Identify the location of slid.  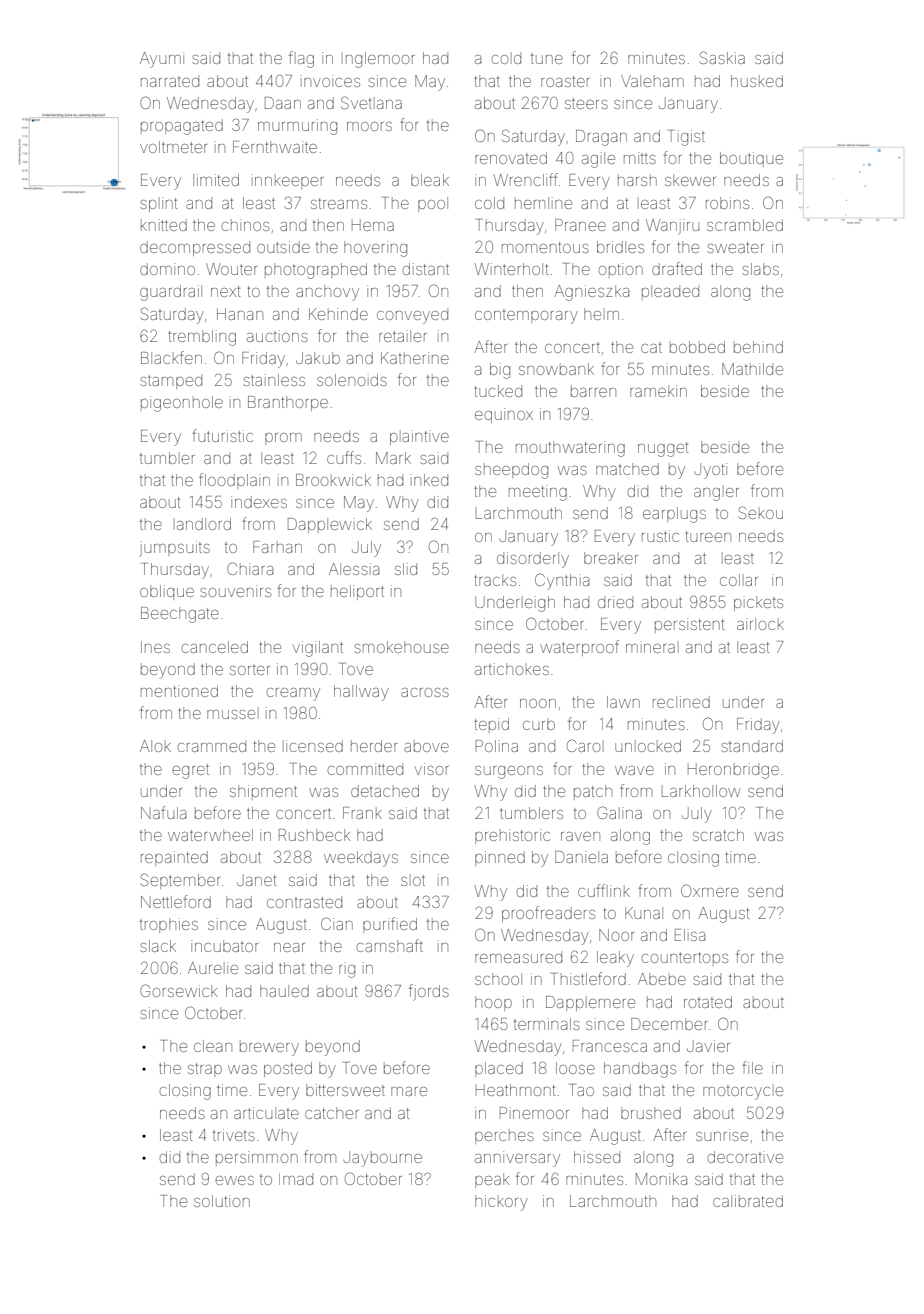
(406, 569).
